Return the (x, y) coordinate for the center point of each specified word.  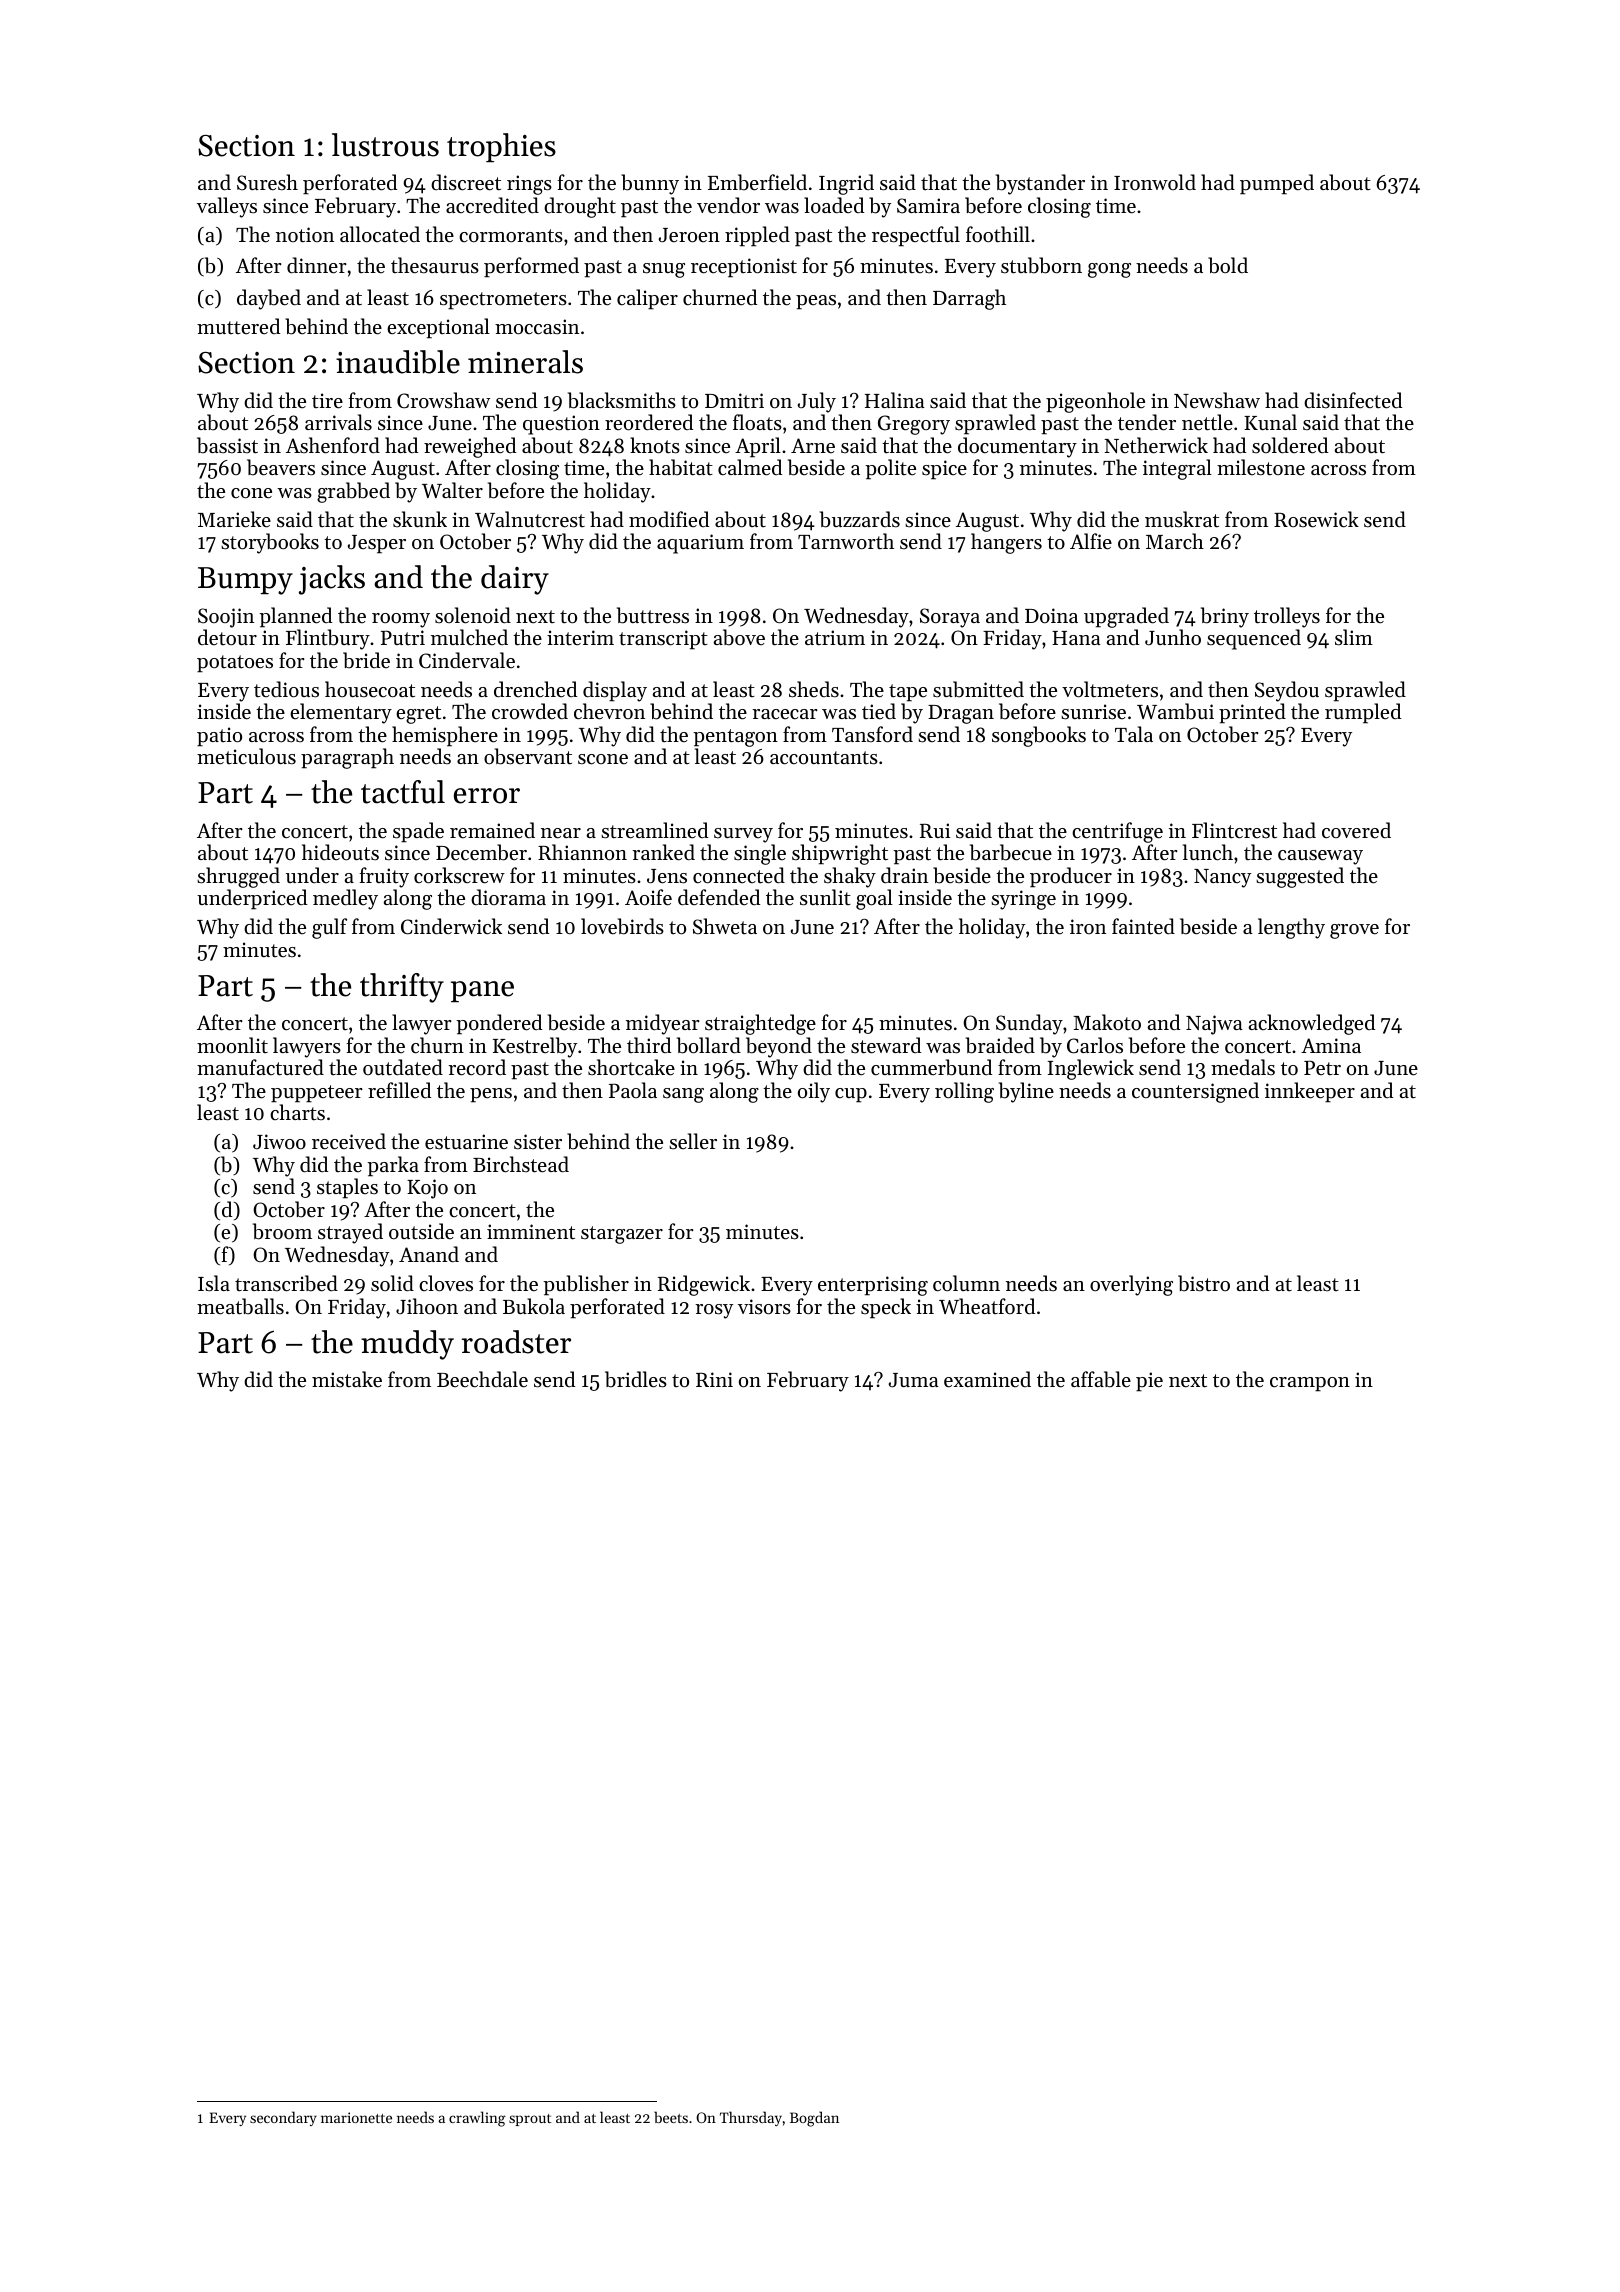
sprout (530, 2120)
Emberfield (757, 182)
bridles (636, 1379)
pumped (1277, 184)
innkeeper (1310, 1092)
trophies (501, 147)
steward (886, 1045)
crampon (1310, 1384)
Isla (214, 1283)
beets (671, 2117)
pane (482, 991)
